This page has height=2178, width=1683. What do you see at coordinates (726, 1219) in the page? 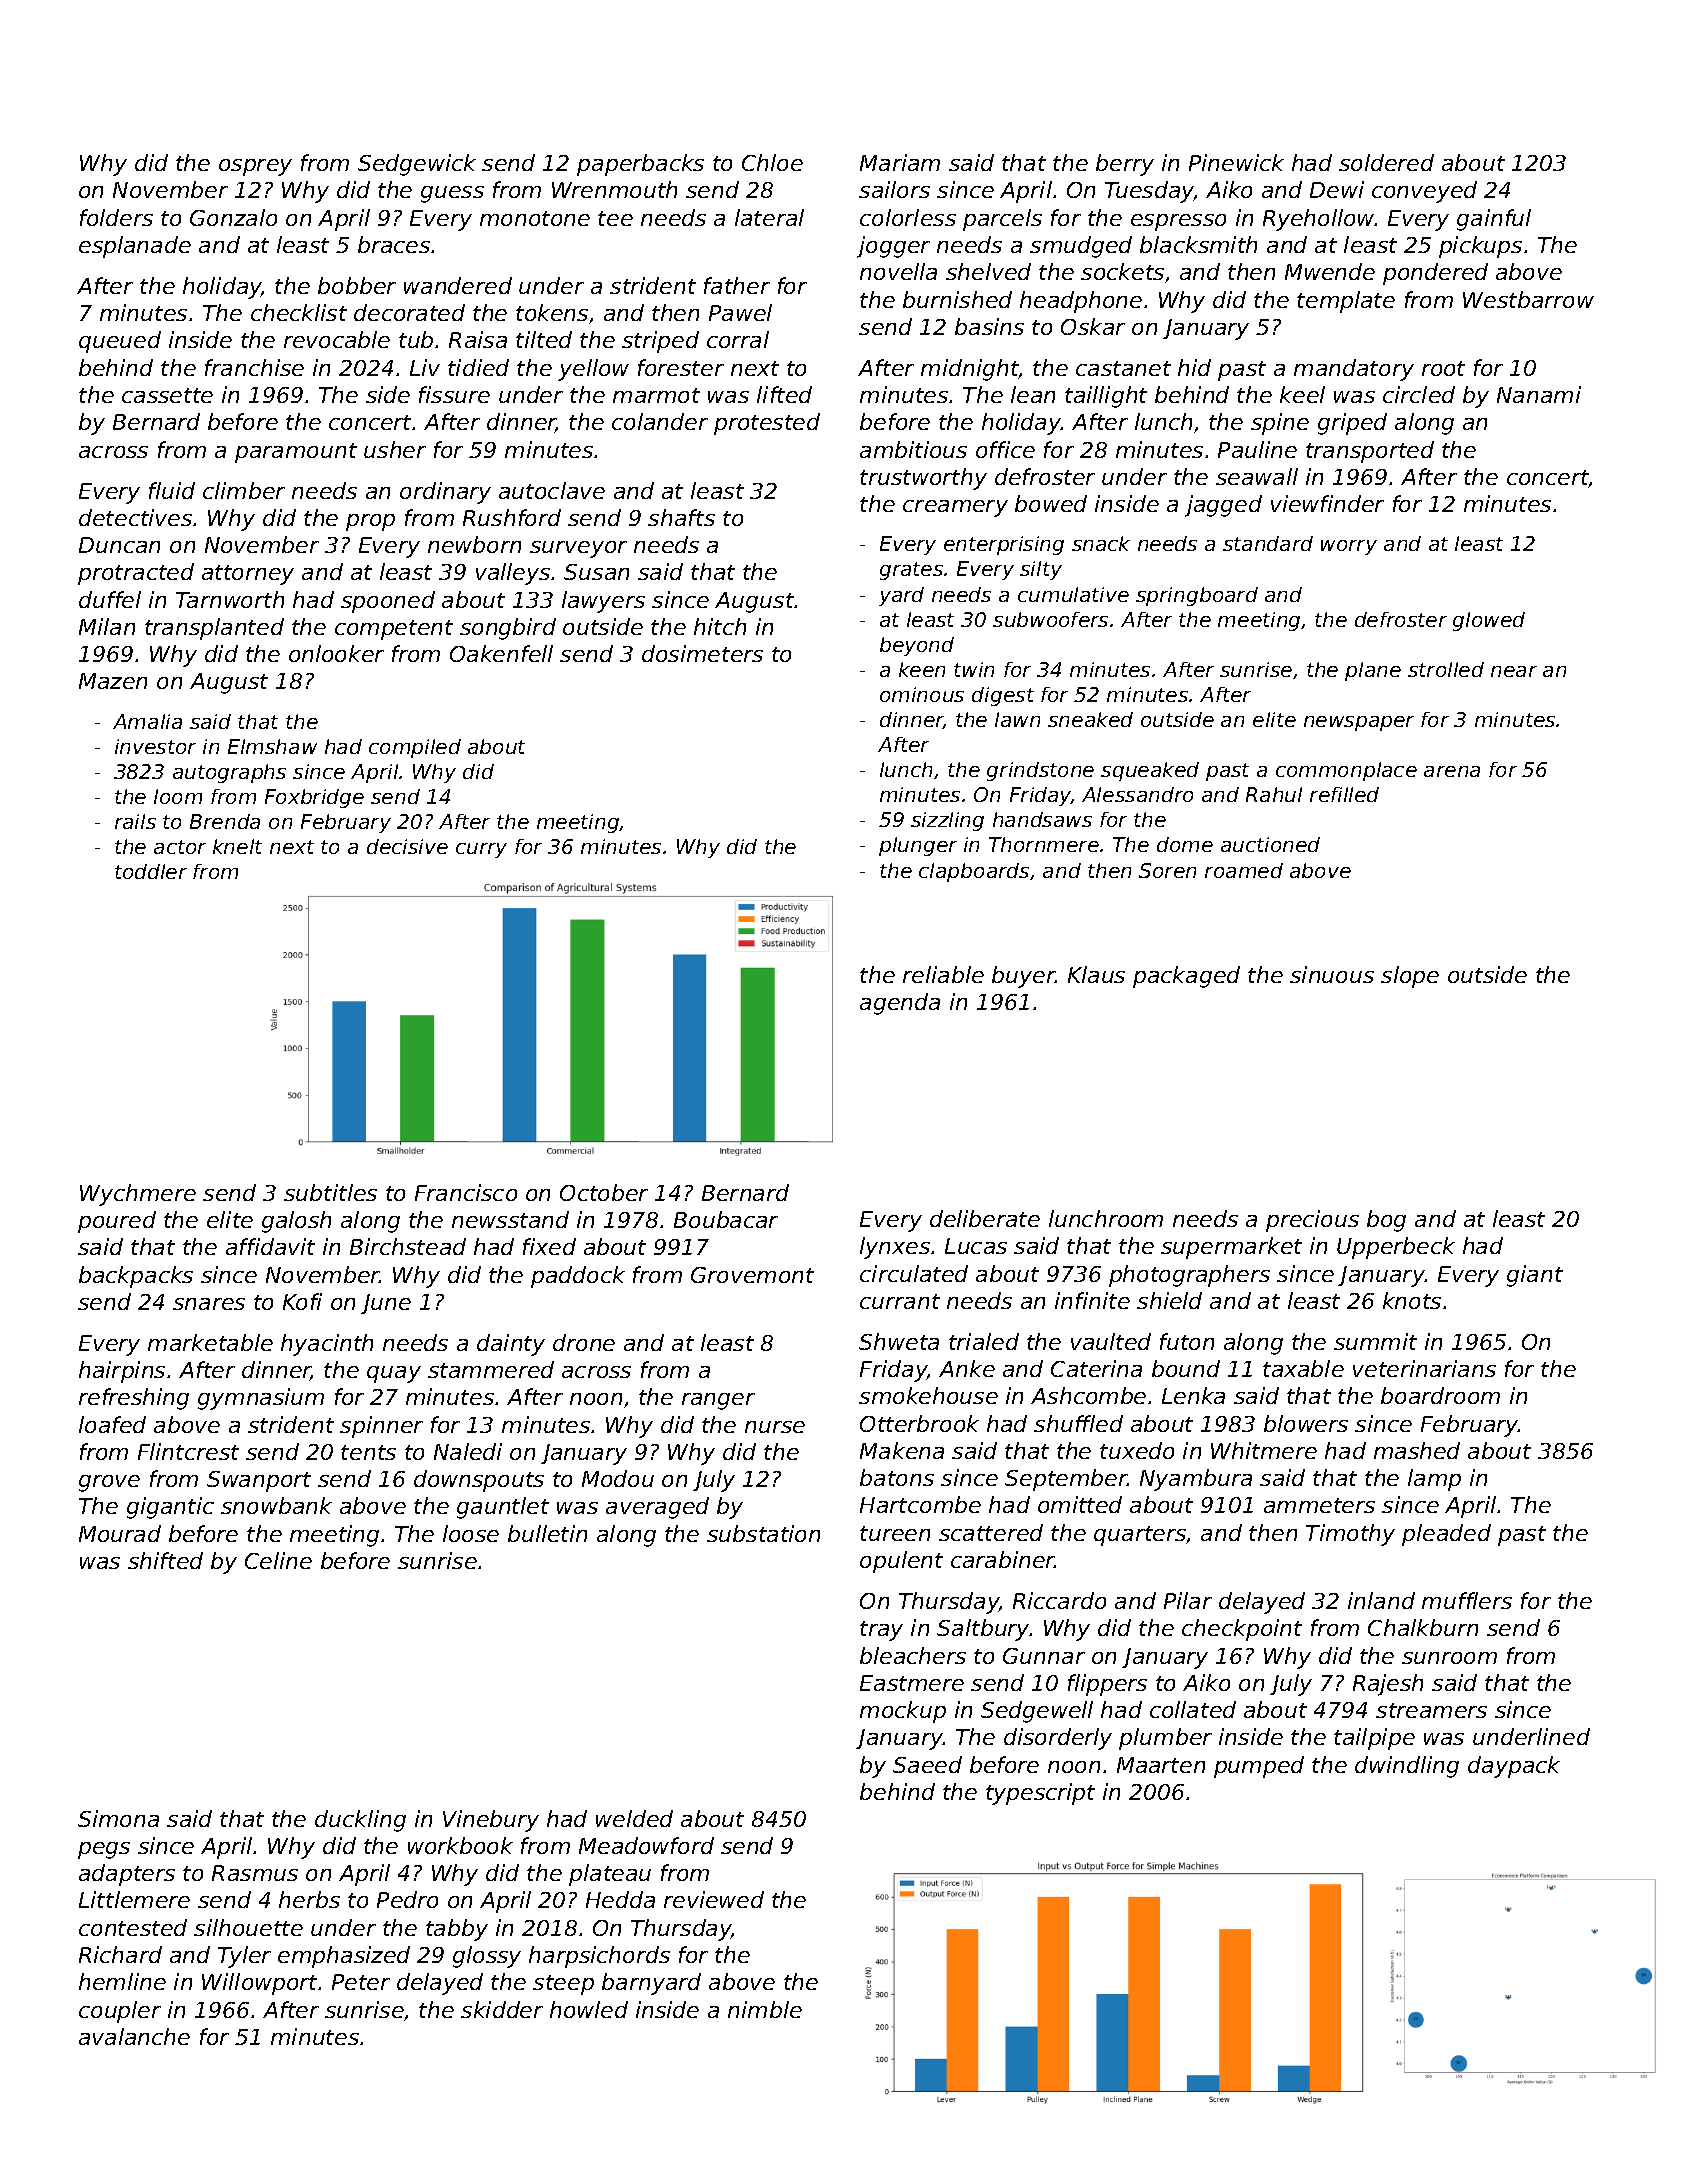
I see `Boubacar` at bounding box center [726, 1219].
